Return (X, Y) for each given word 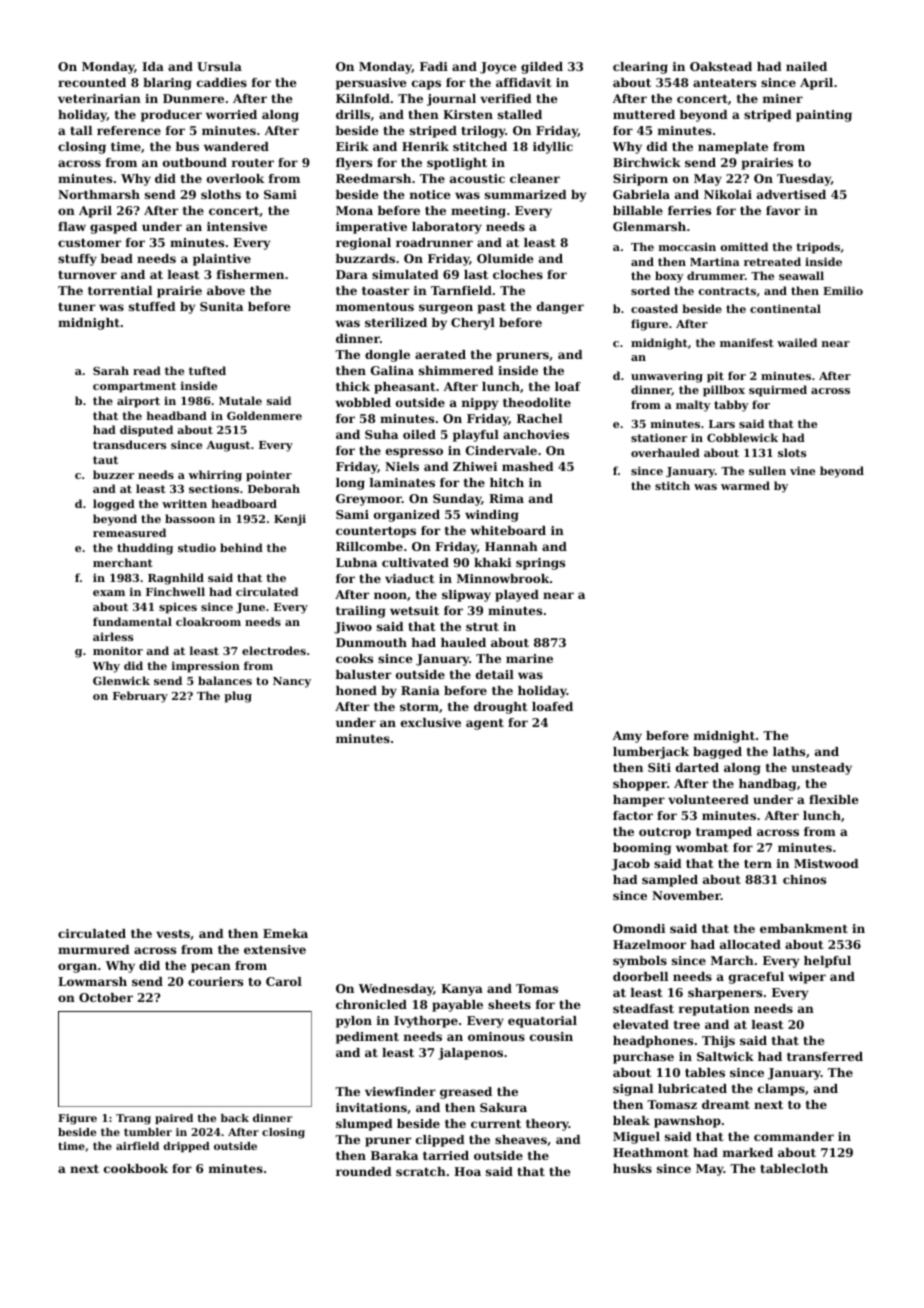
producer (171, 116)
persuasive (371, 84)
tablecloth (794, 1168)
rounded (364, 1171)
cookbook (136, 1168)
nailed (806, 66)
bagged (717, 753)
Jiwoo (353, 628)
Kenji (290, 520)
